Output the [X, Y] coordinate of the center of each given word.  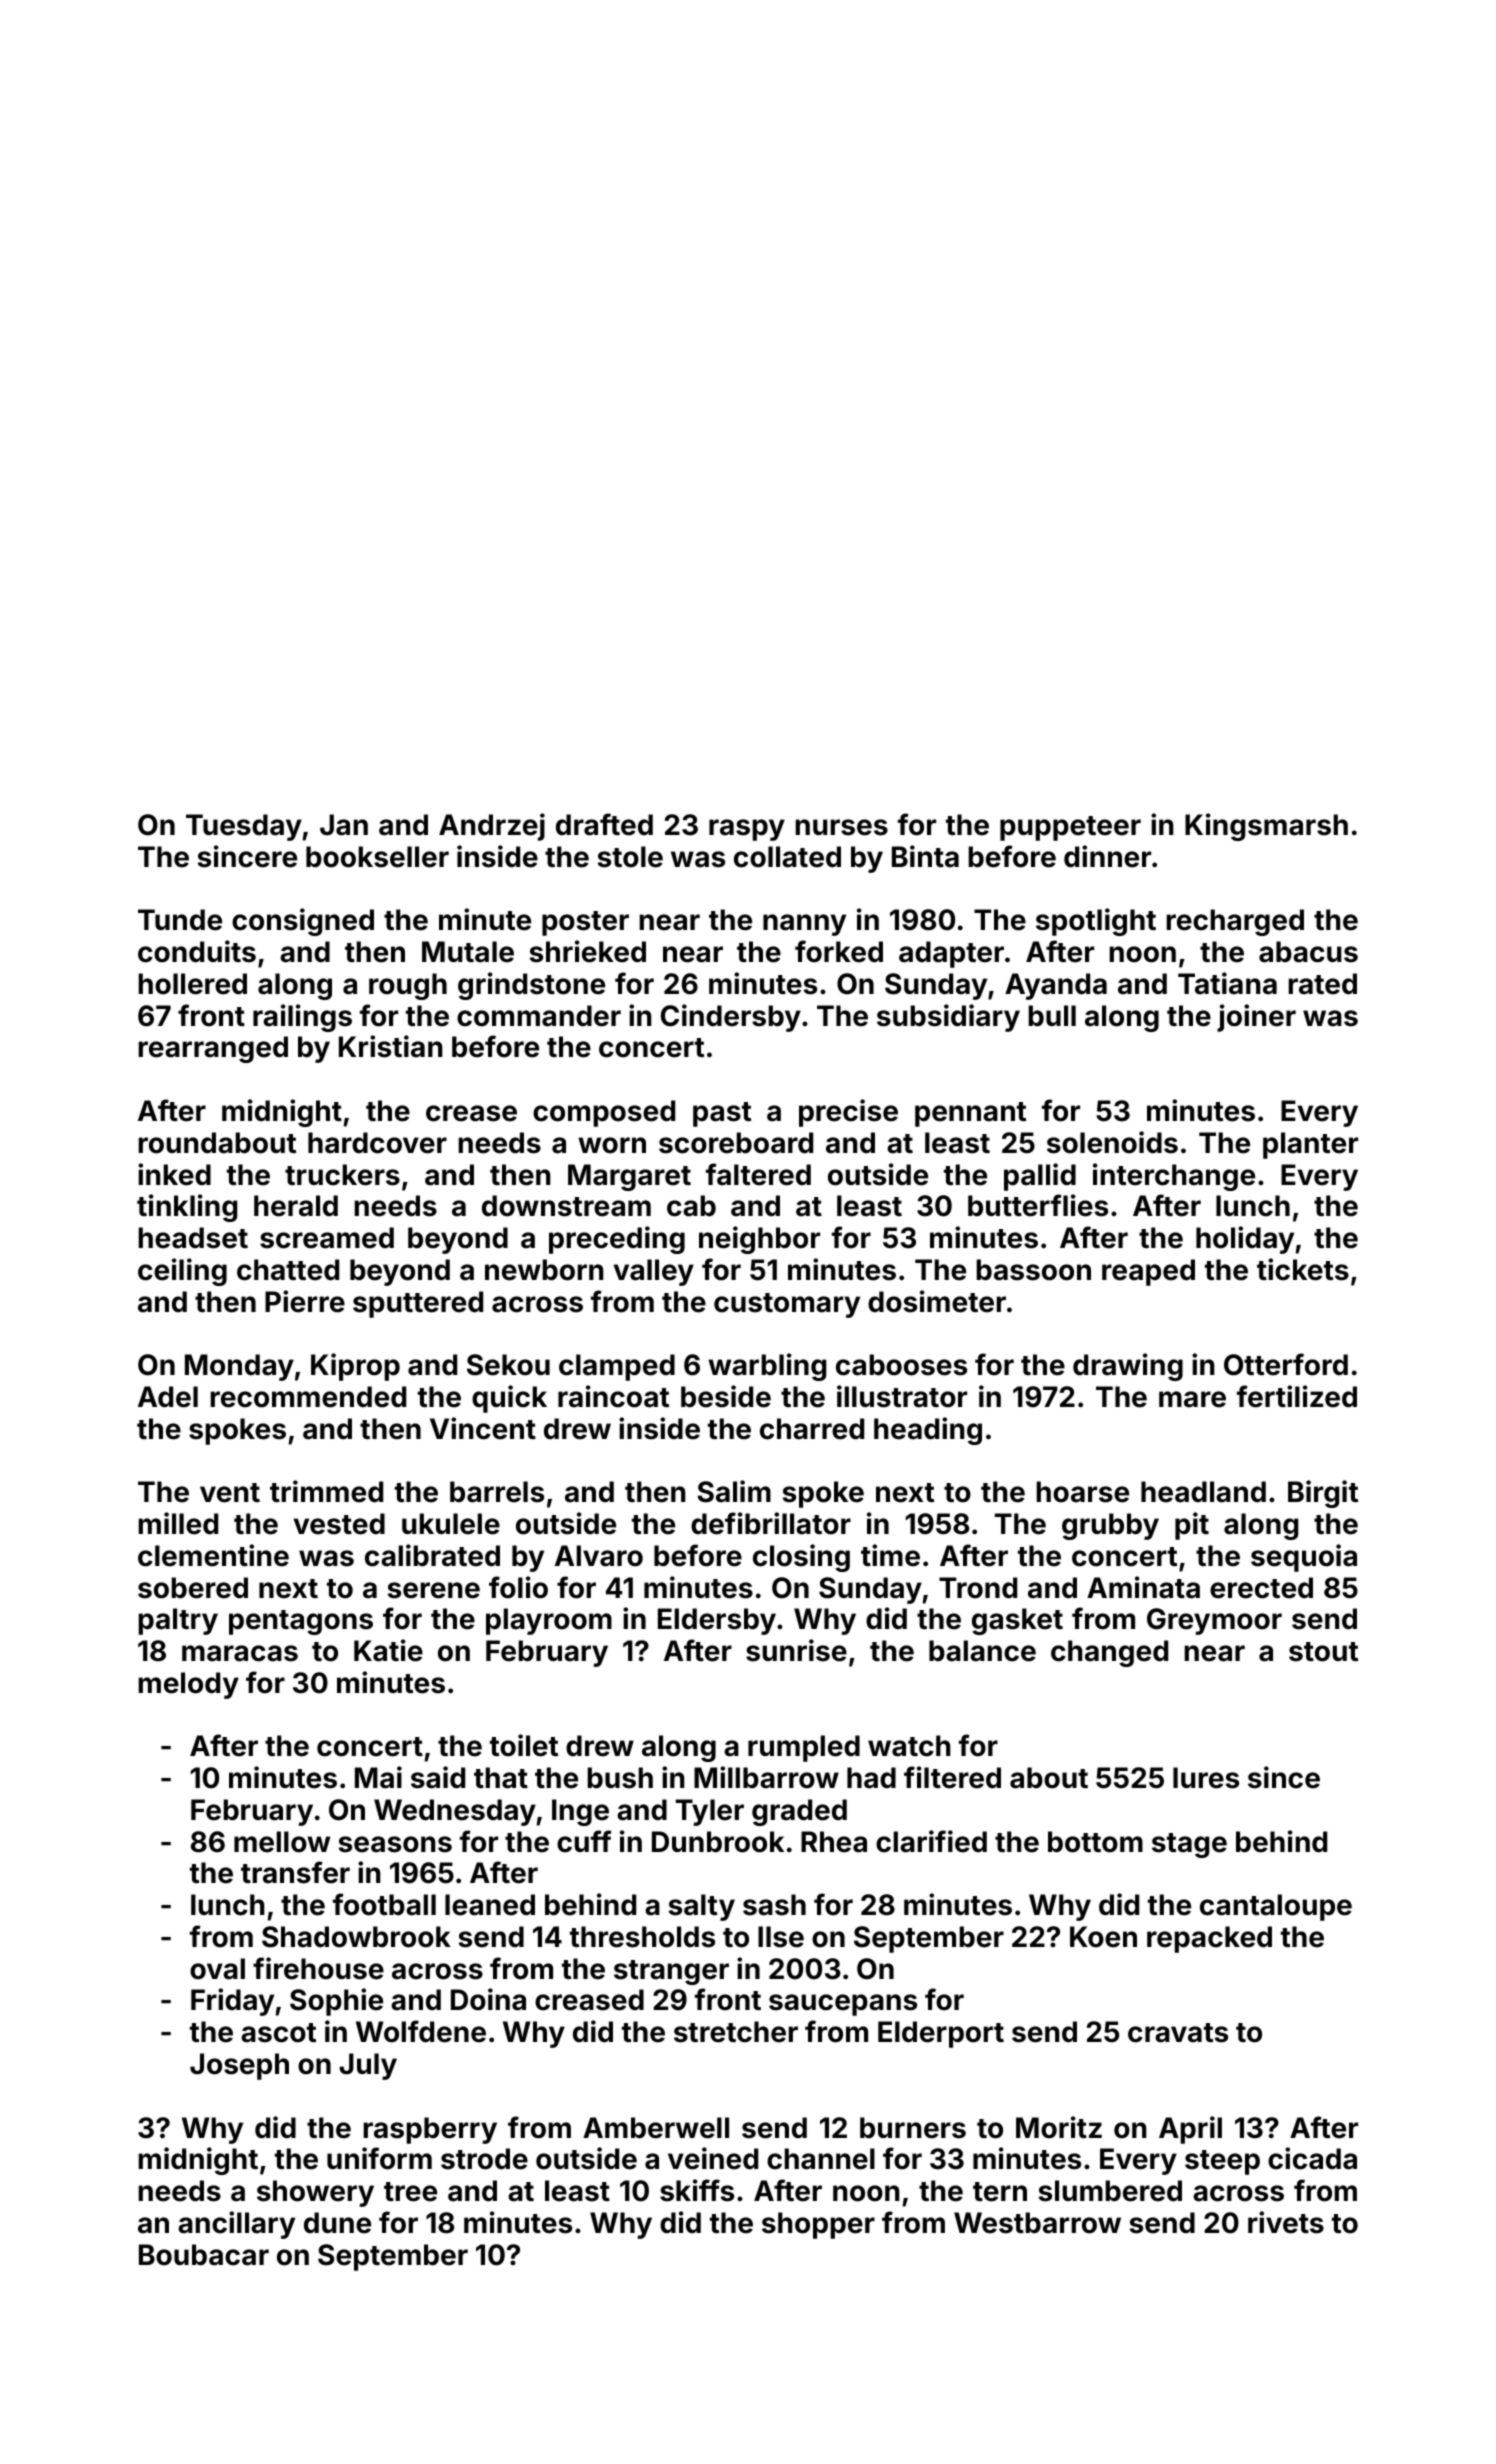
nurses [841, 827]
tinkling [187, 1208]
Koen [1103, 1937]
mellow [282, 1842]
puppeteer [1070, 828]
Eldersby [717, 1621]
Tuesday [244, 827]
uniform [379, 2158]
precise [848, 1113]
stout [1323, 1652]
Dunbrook [718, 1842]
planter [1310, 1145]
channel [821, 2159]
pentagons [301, 1622]
